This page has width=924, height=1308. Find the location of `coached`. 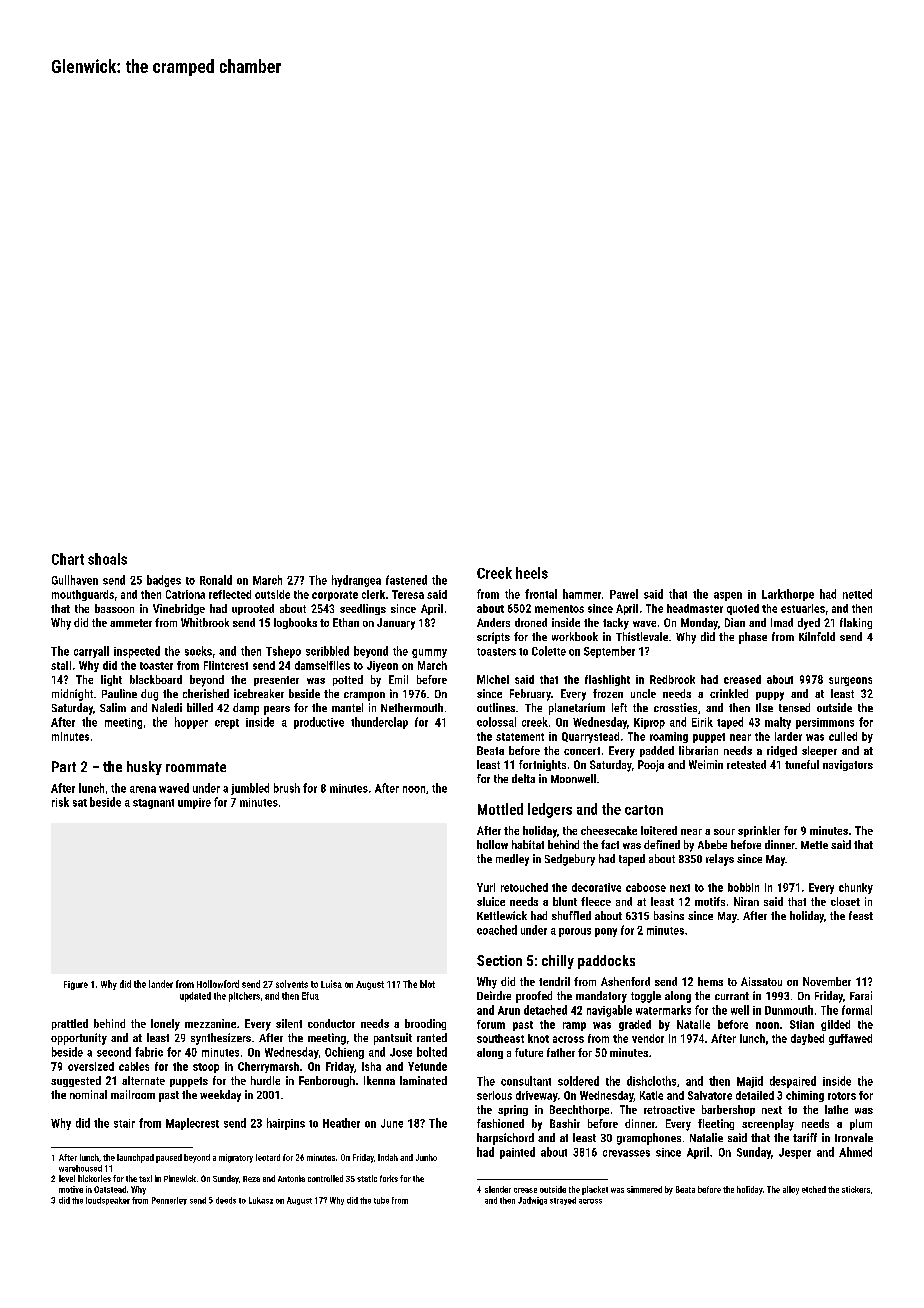

coached is located at coordinates (497, 930).
